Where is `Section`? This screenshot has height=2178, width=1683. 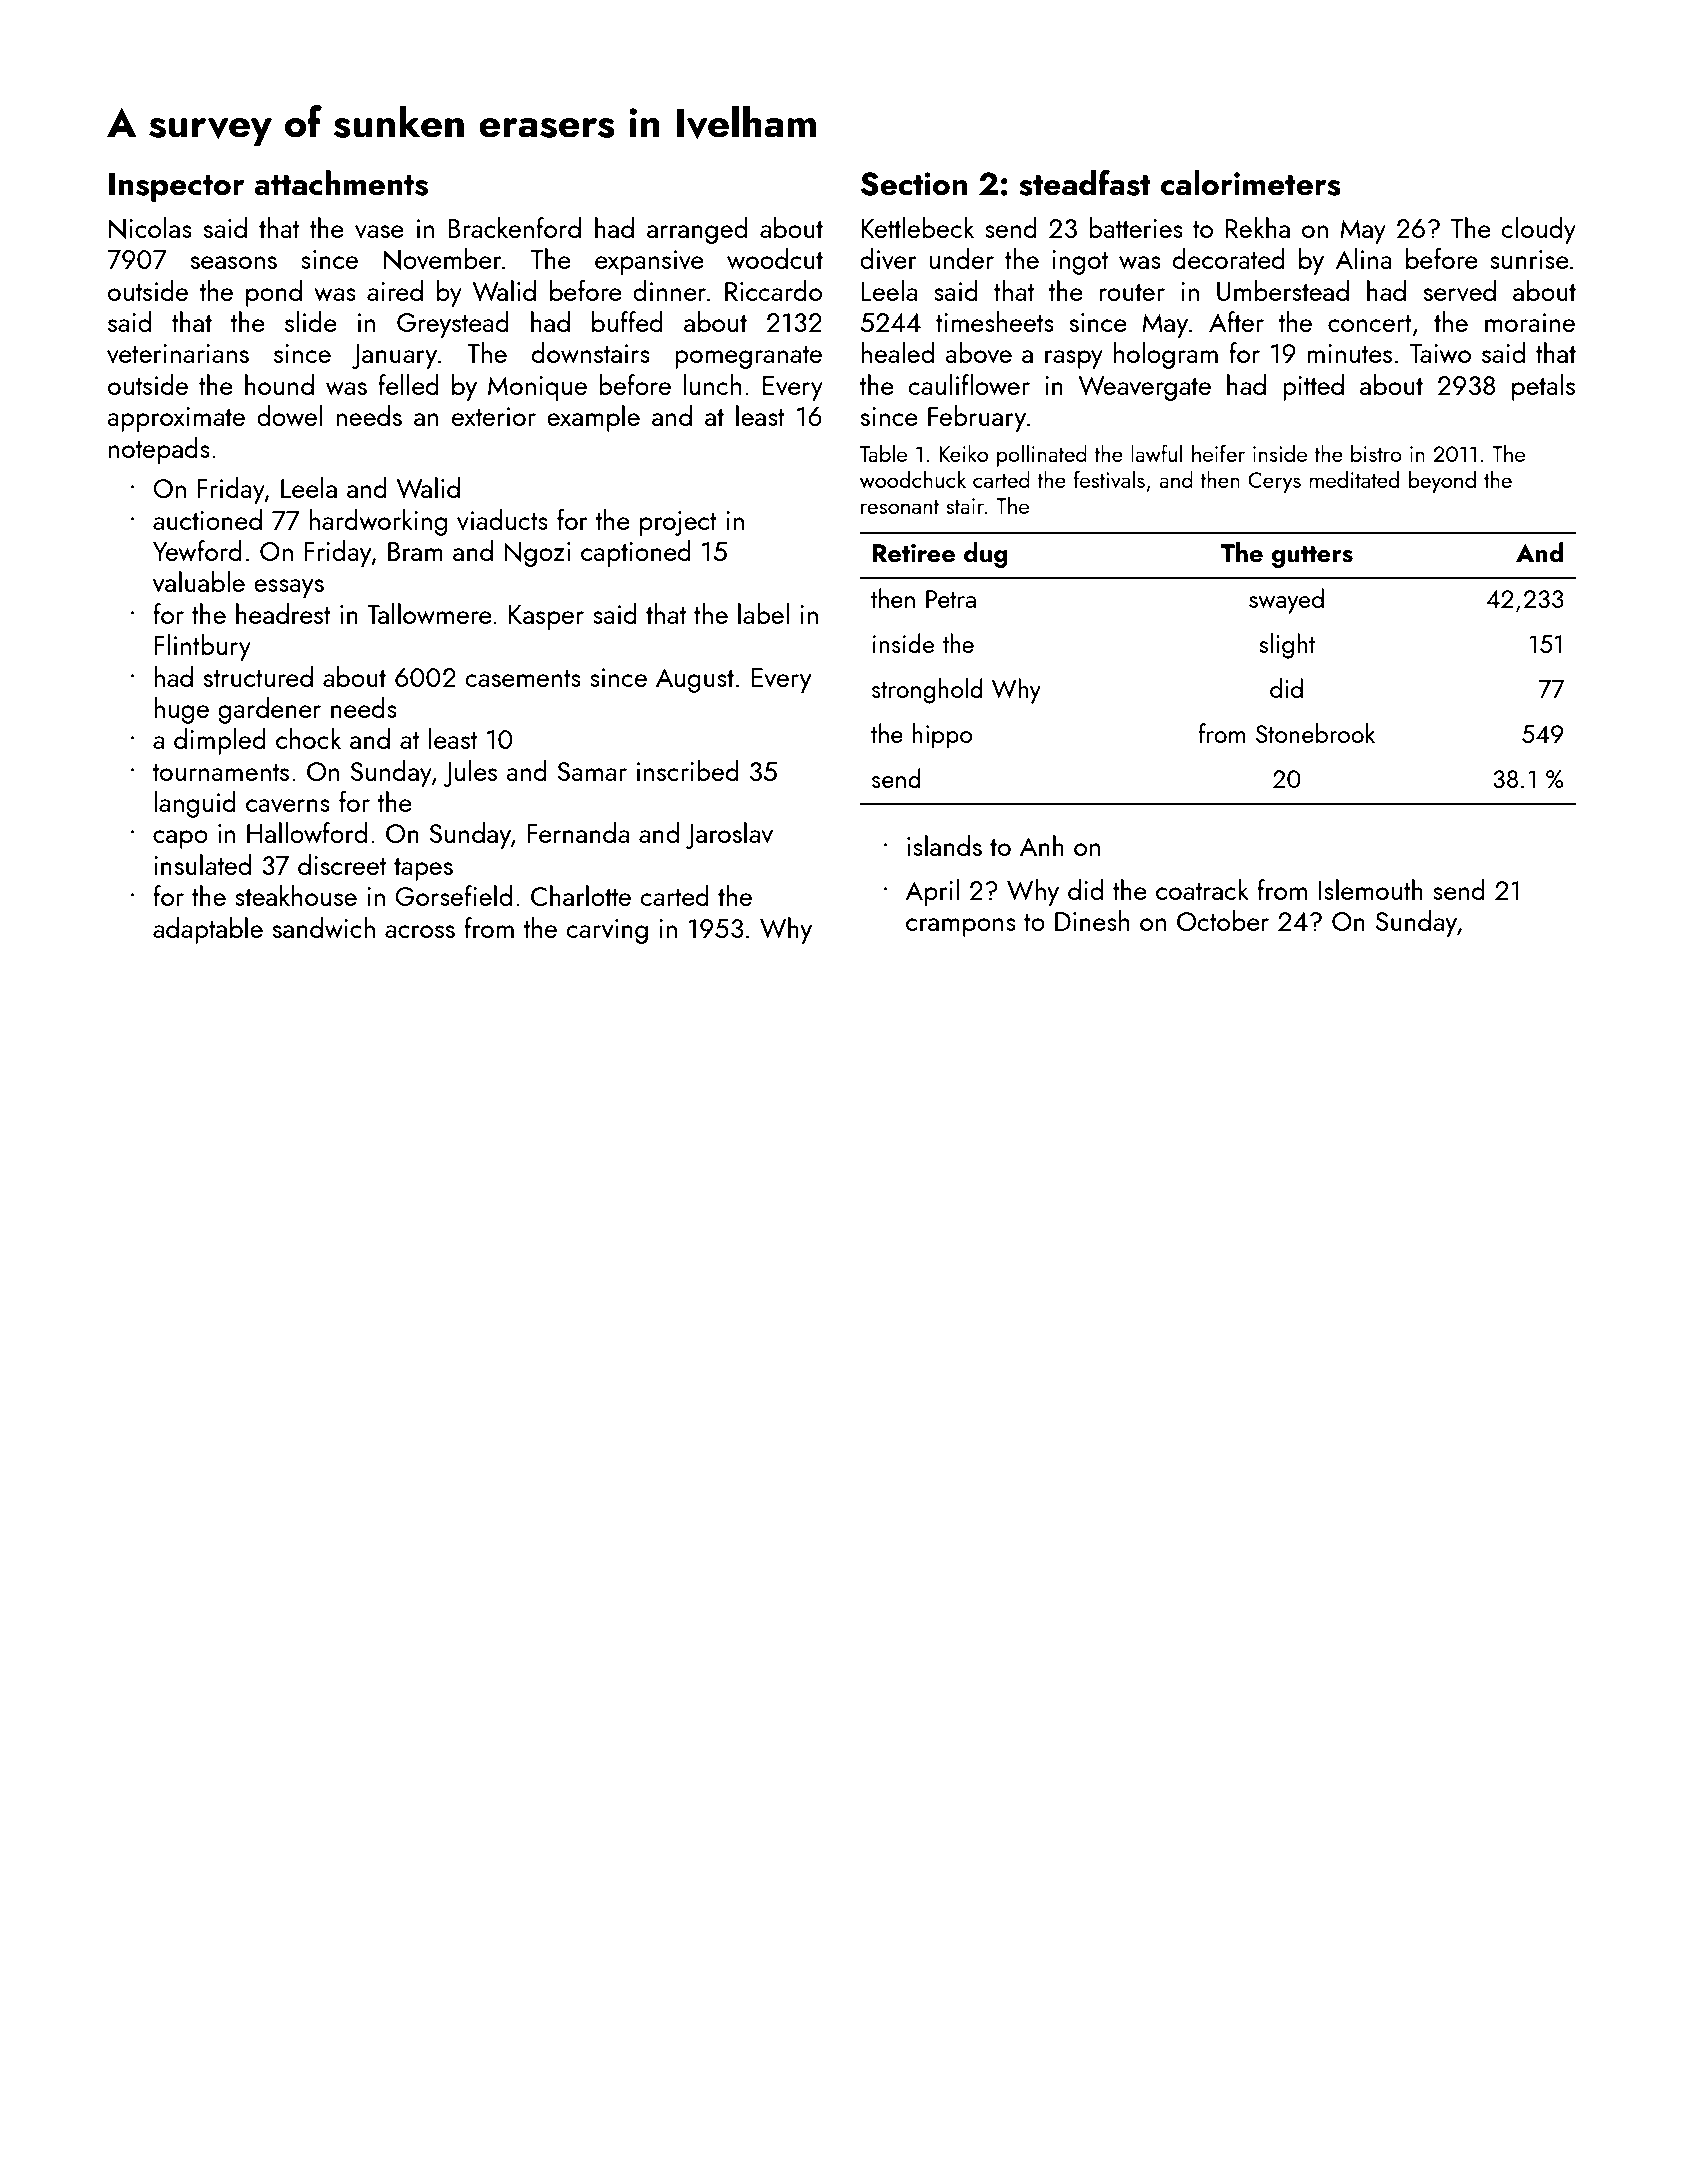 Section is located at coordinates (914, 184).
